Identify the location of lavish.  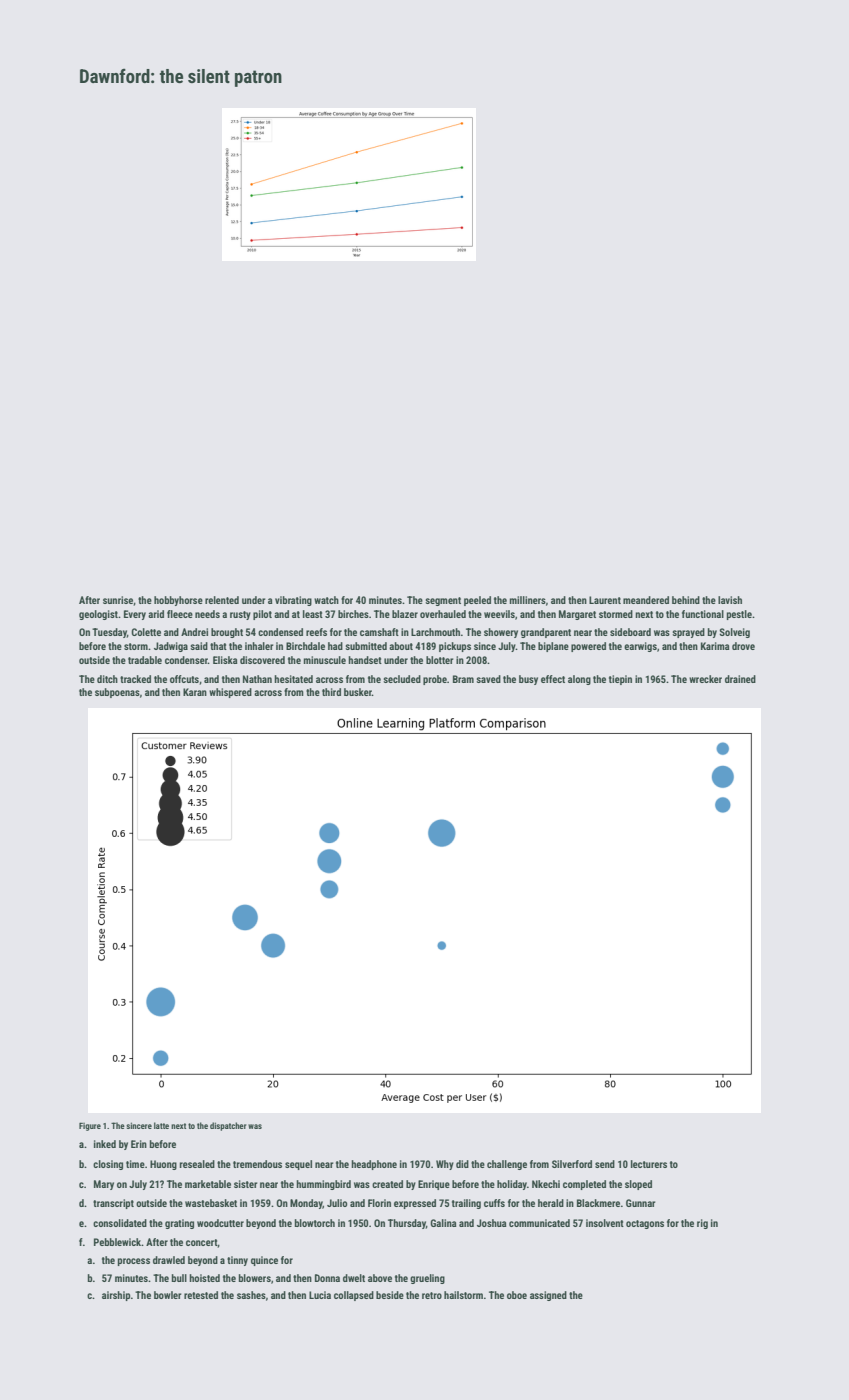
(730, 600).
